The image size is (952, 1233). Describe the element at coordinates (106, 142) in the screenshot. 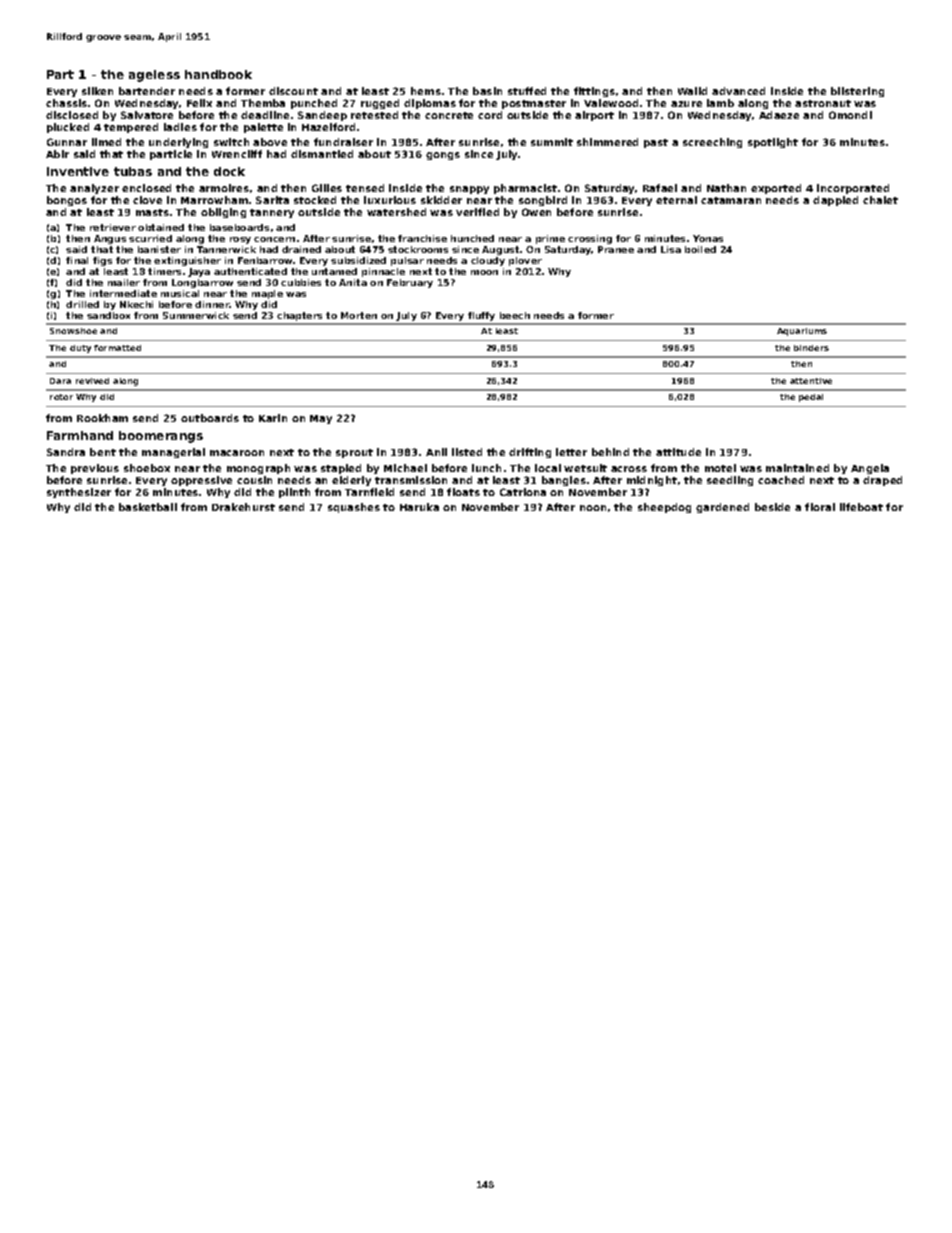

I see `limed` at that location.
